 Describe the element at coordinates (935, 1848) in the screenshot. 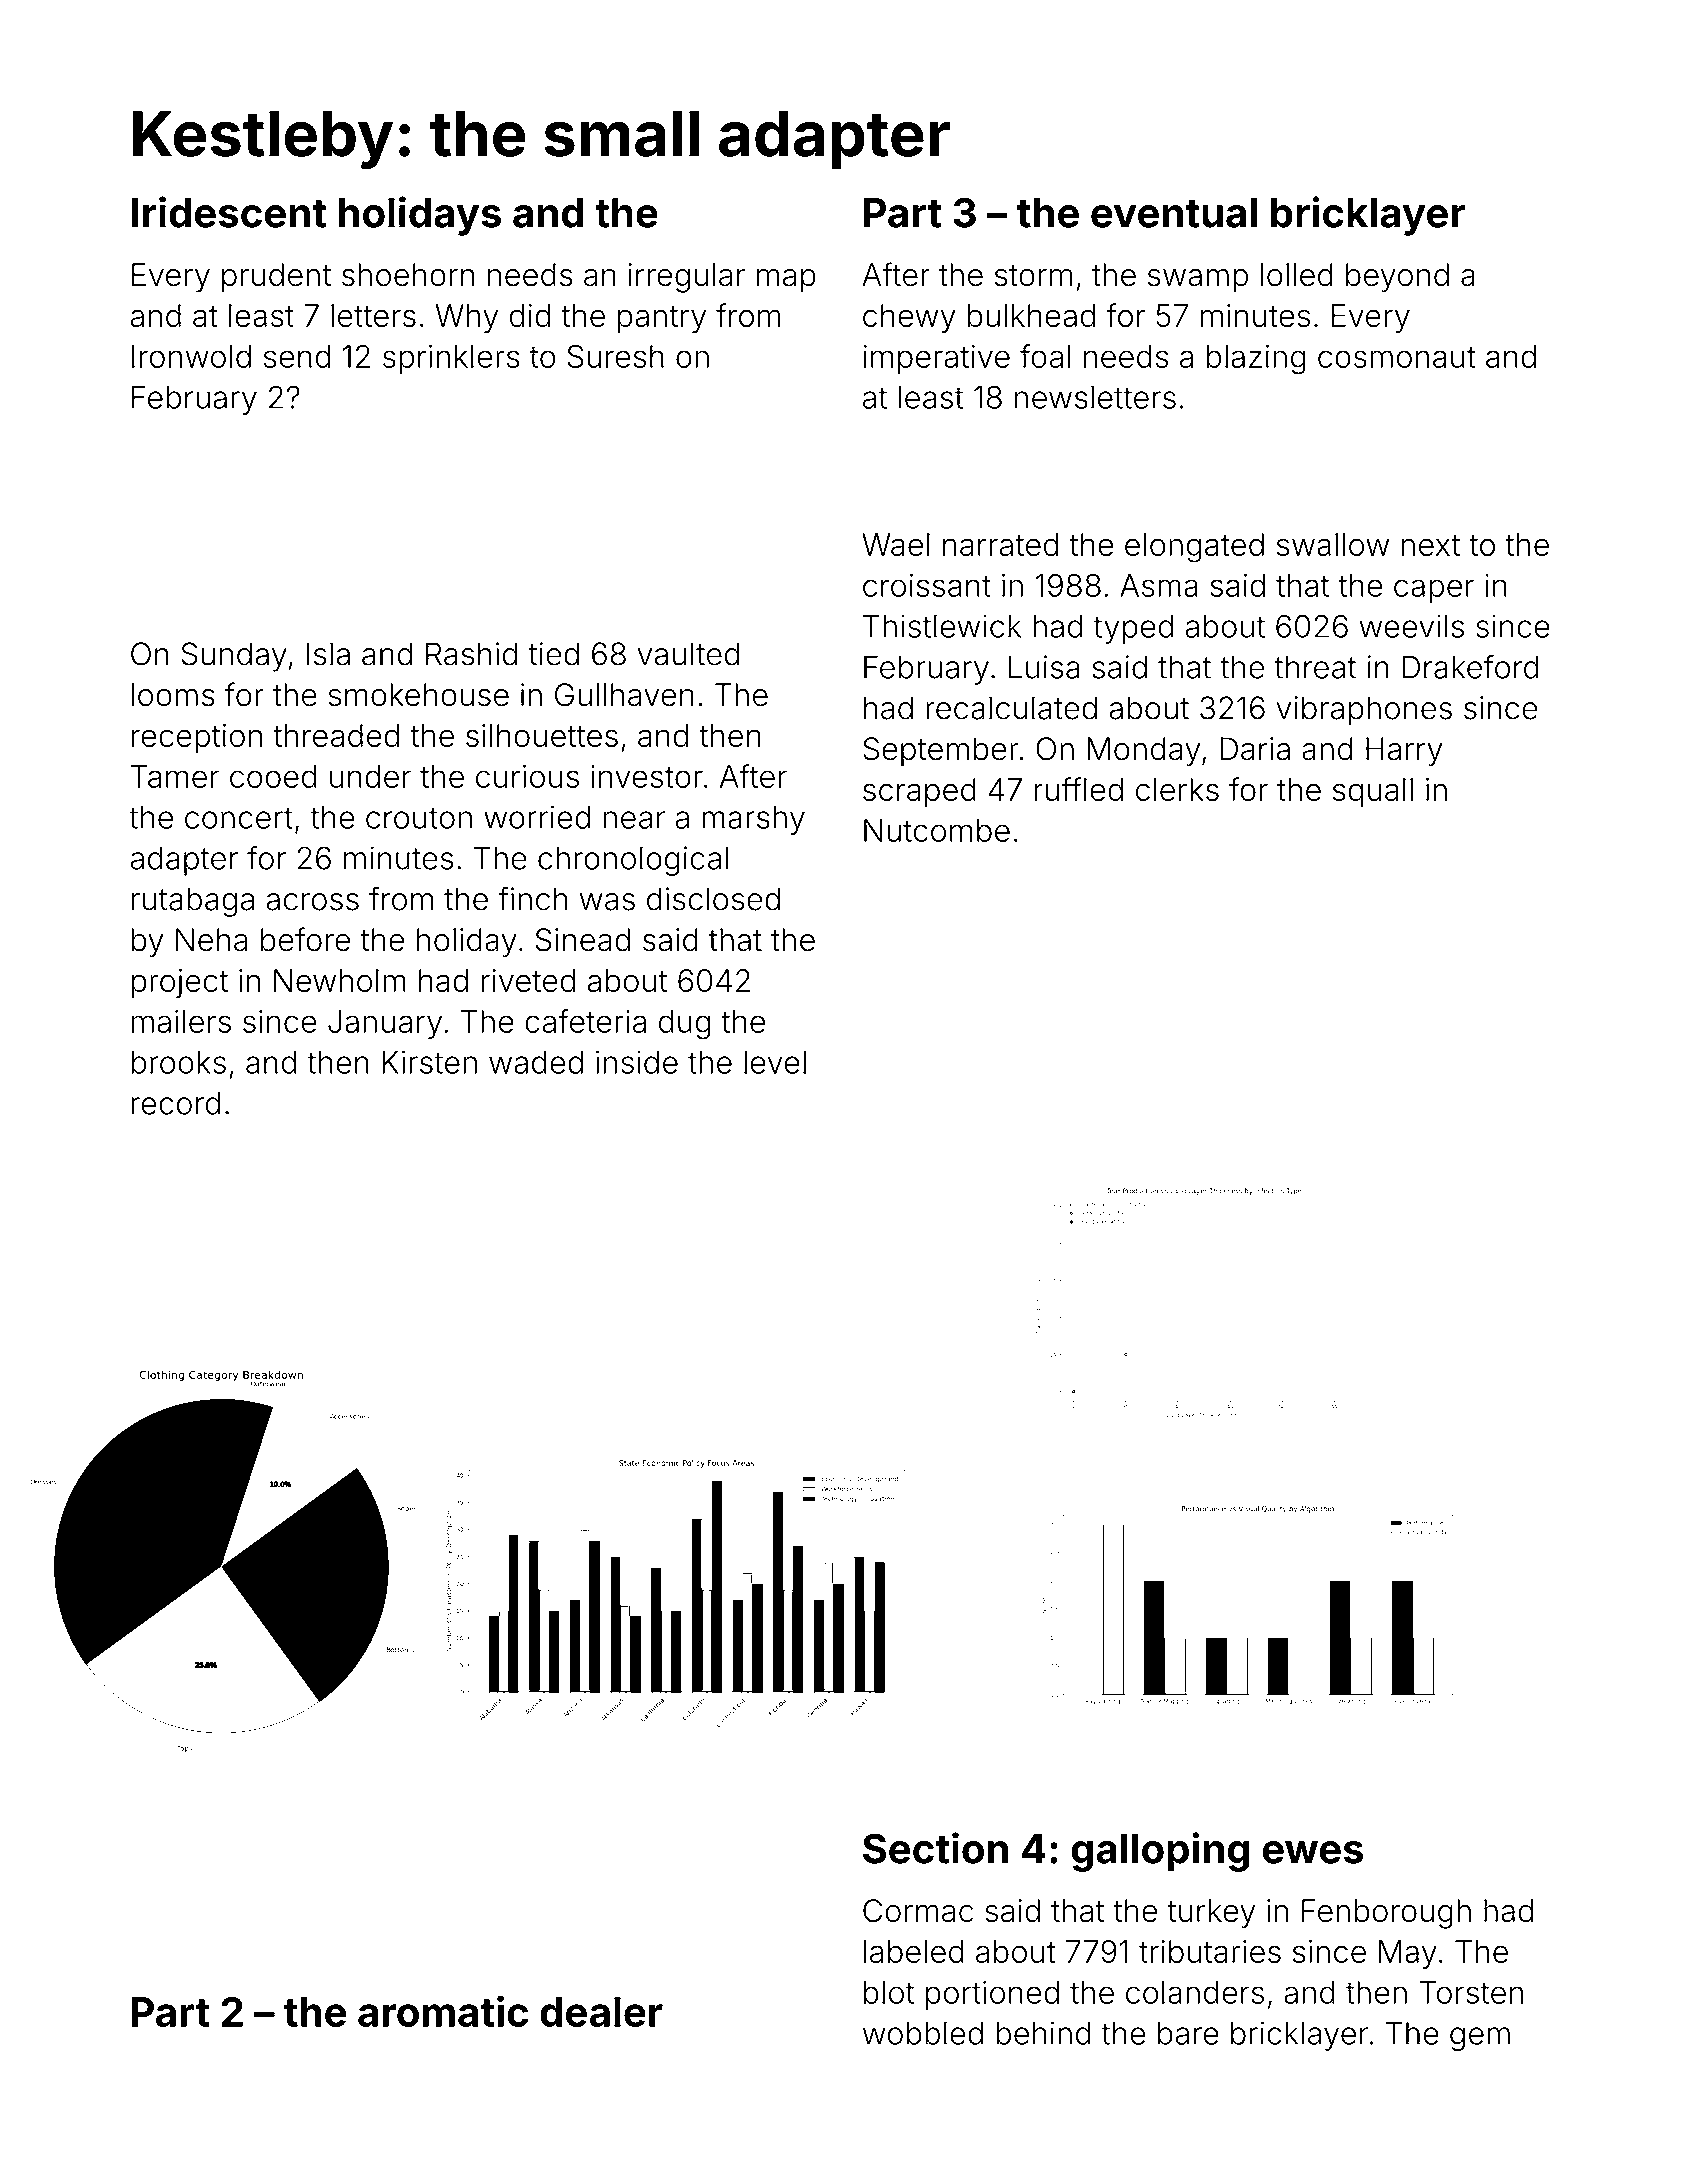

I see `Section` at that location.
